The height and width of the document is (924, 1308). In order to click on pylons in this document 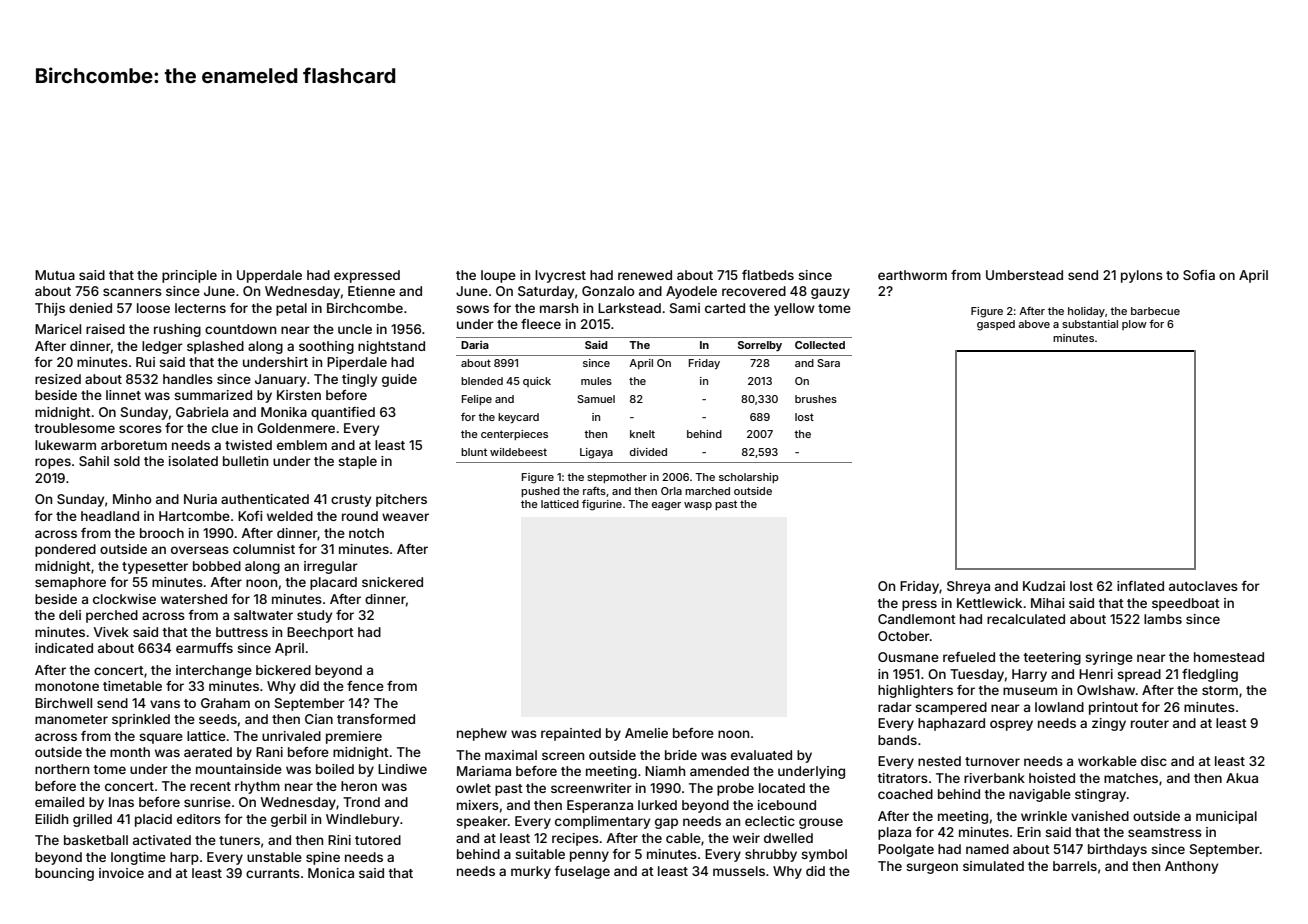, I will do `click(1142, 276)`.
